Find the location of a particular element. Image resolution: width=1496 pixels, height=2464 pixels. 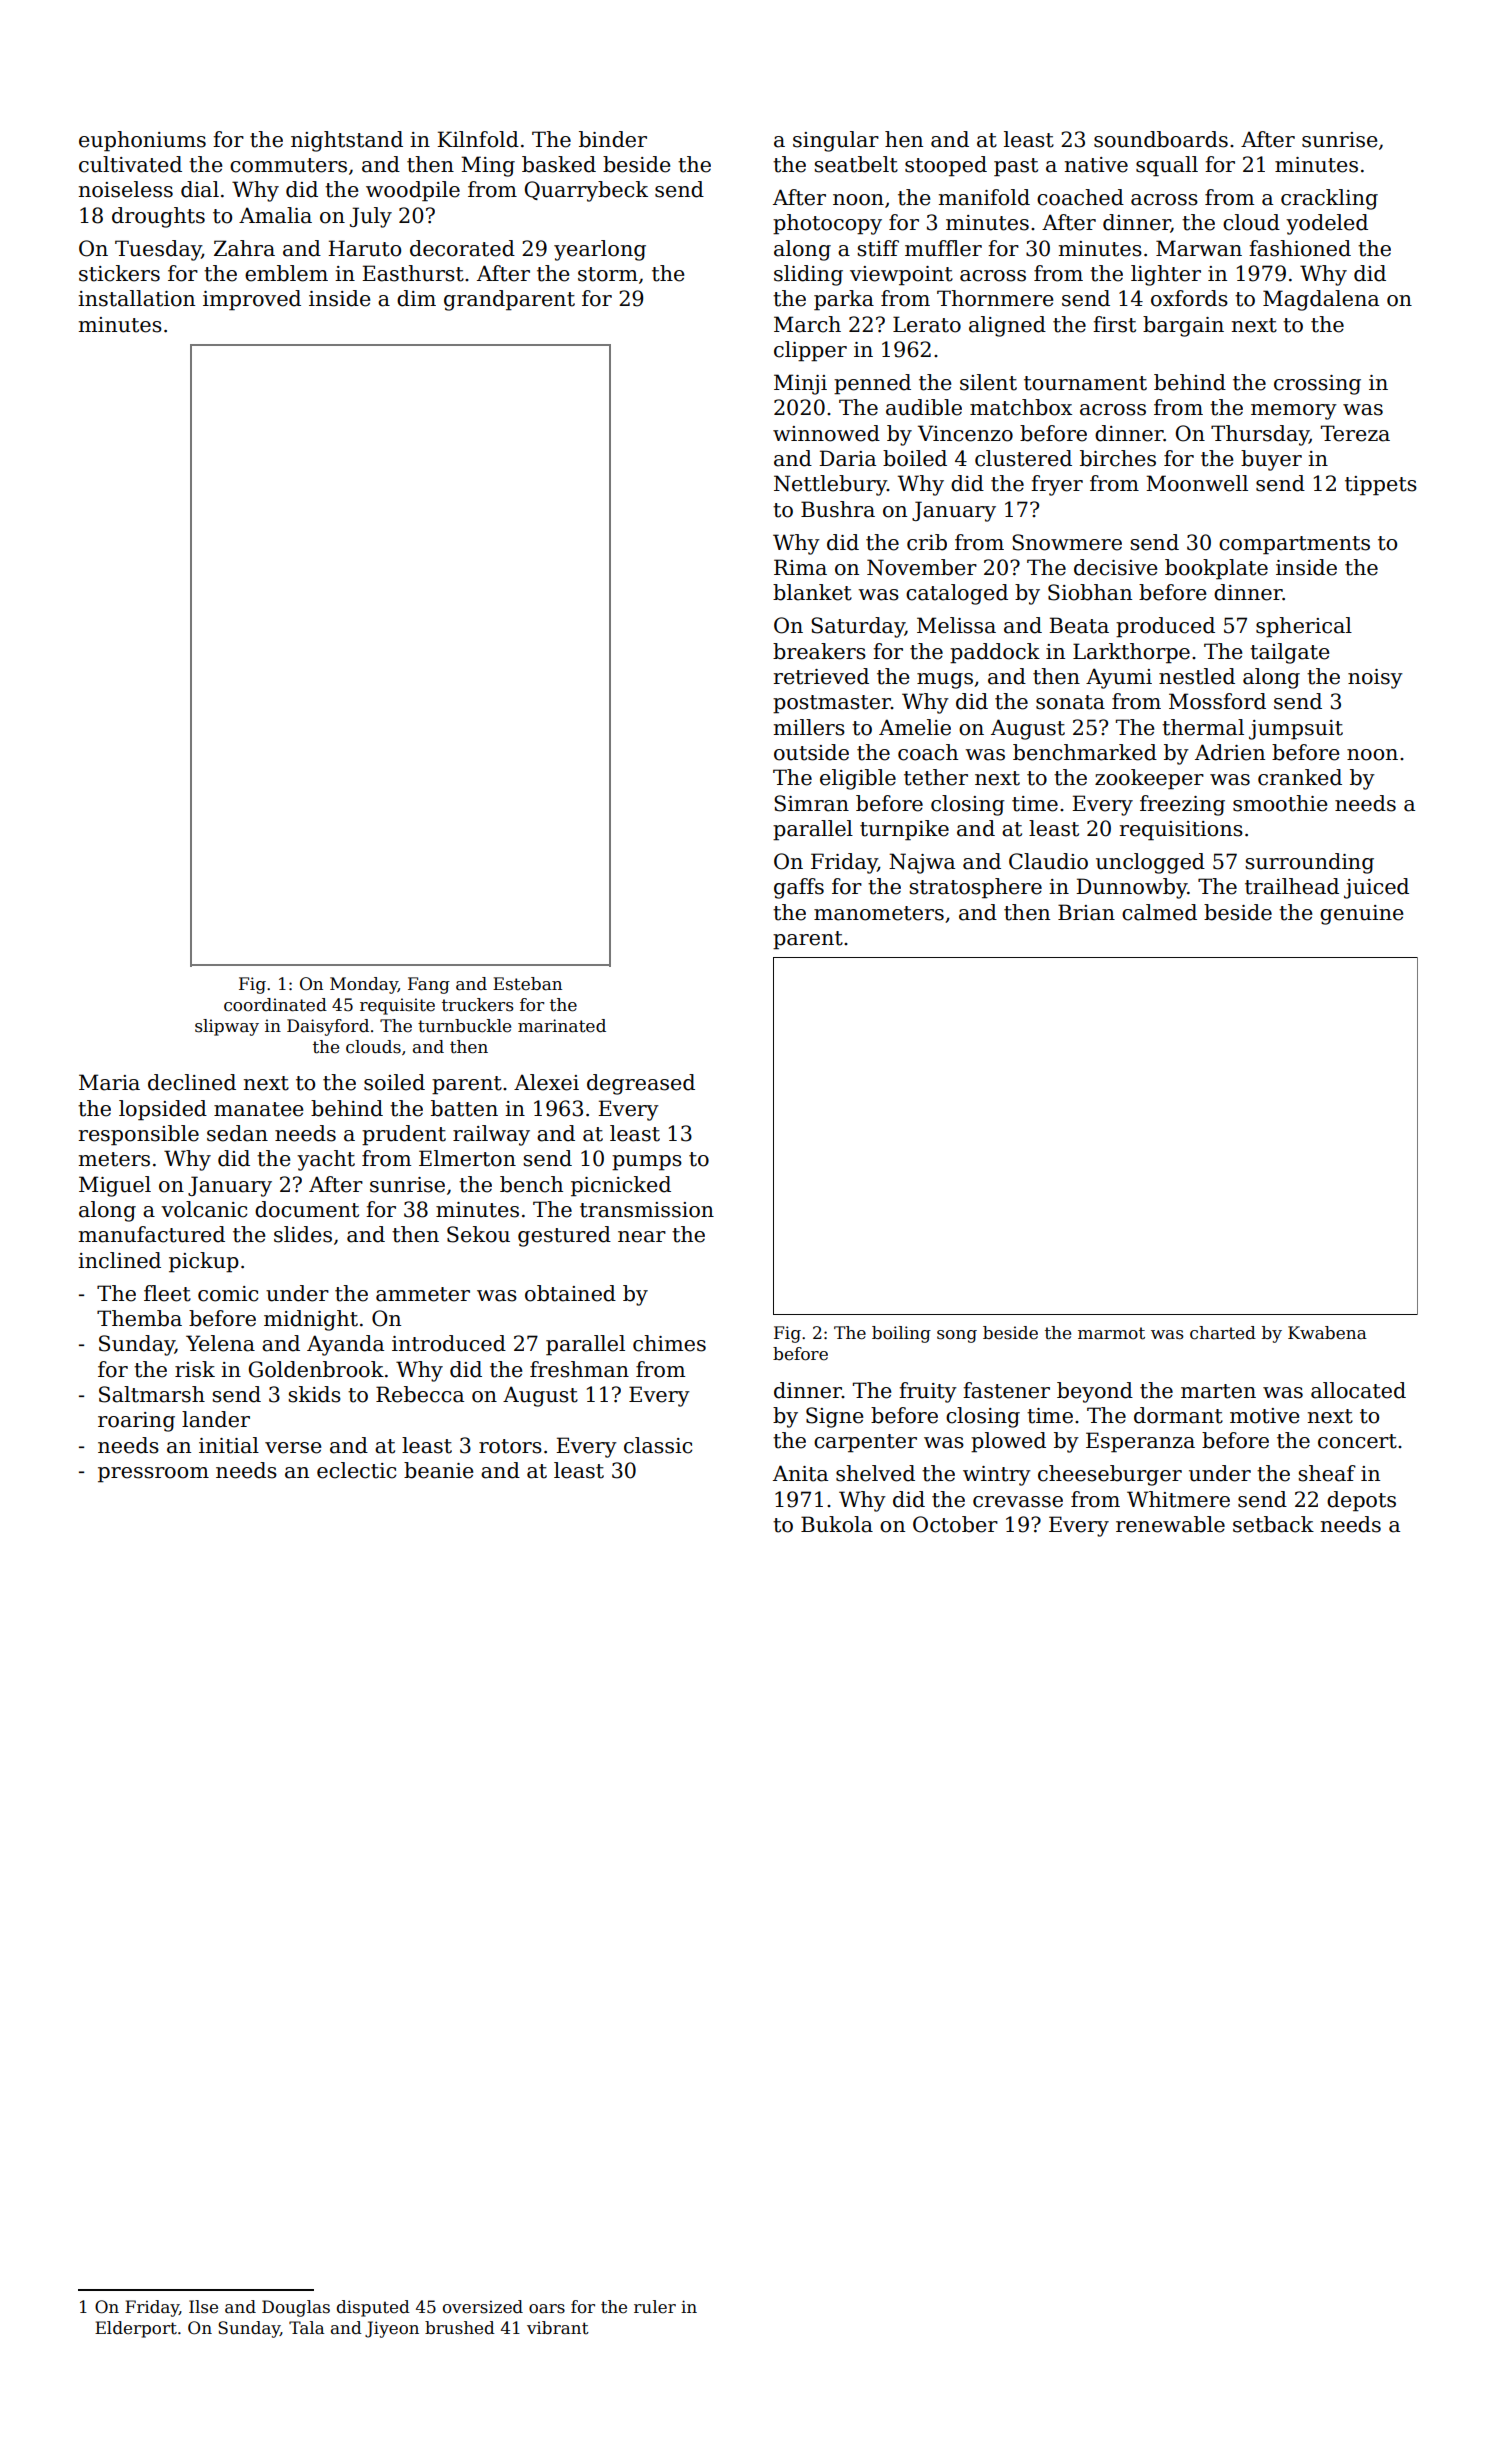

Rebecca is located at coordinates (420, 1394).
